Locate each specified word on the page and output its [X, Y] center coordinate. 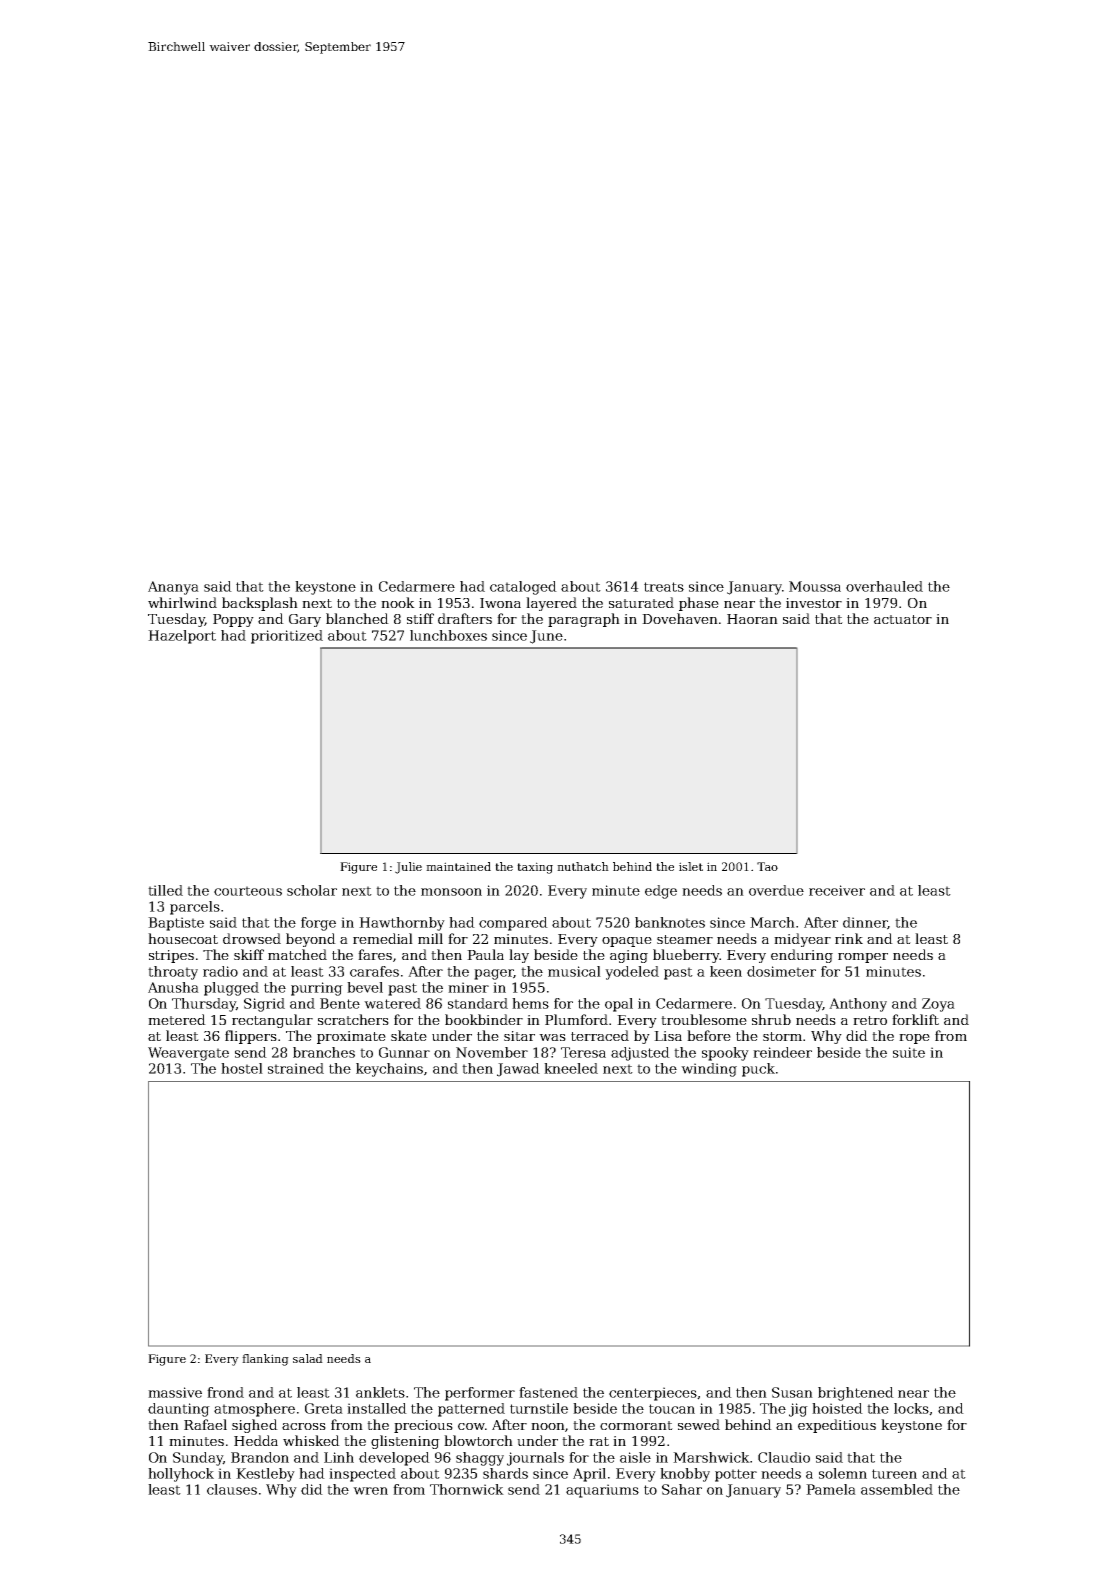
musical [574, 971]
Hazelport [182, 637]
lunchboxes [448, 635]
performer [480, 1394]
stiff [420, 618]
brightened [856, 1394]
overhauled [884, 586]
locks [911, 1408]
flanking [265, 1360]
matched [297, 954]
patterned [471, 1410]
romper [863, 958]
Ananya [173, 588]
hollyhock [181, 1475]
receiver [837, 890]
